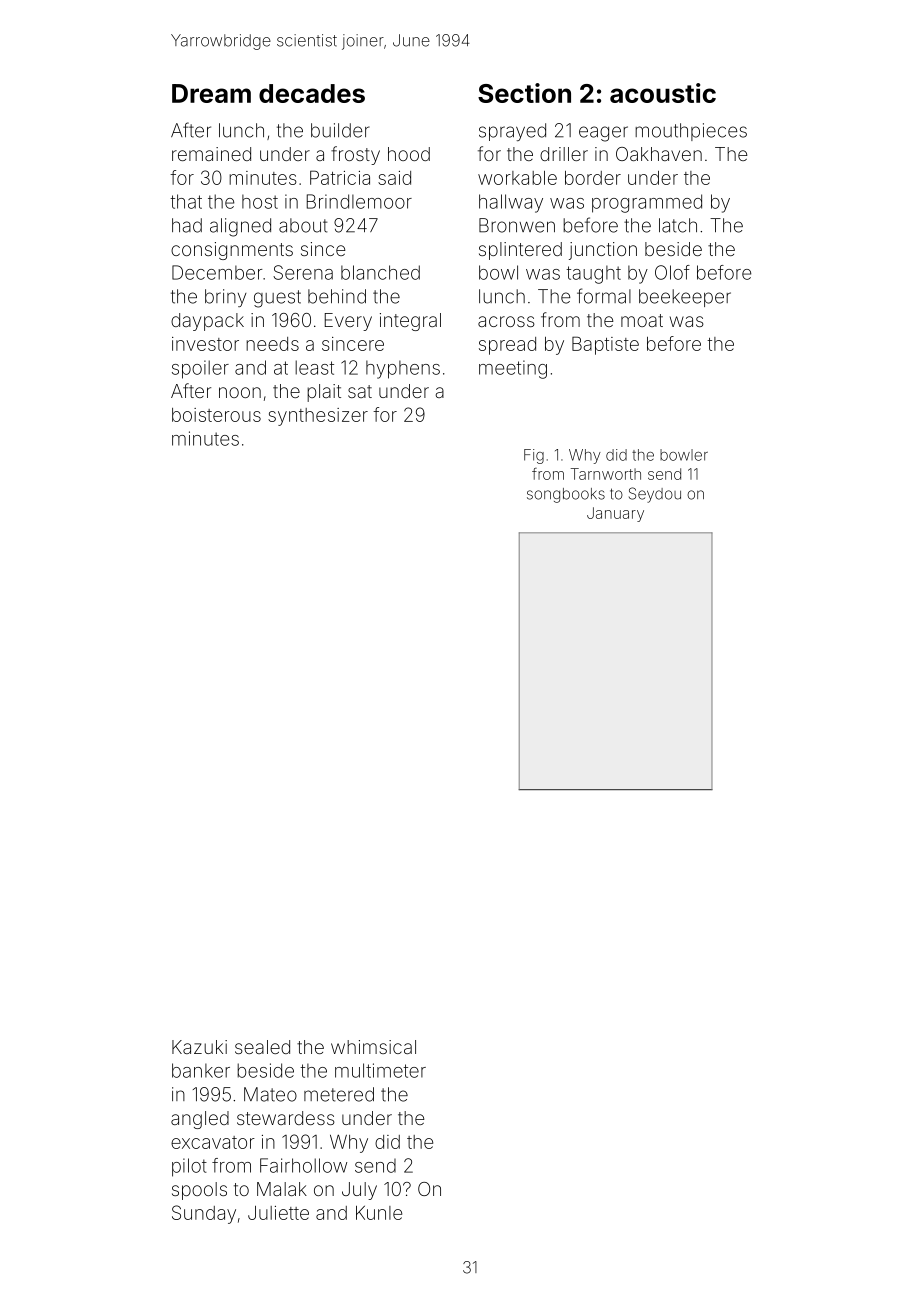 This screenshot has width=924, height=1311. Describe the element at coordinates (524, 93) in the screenshot. I see `Section` at that location.
